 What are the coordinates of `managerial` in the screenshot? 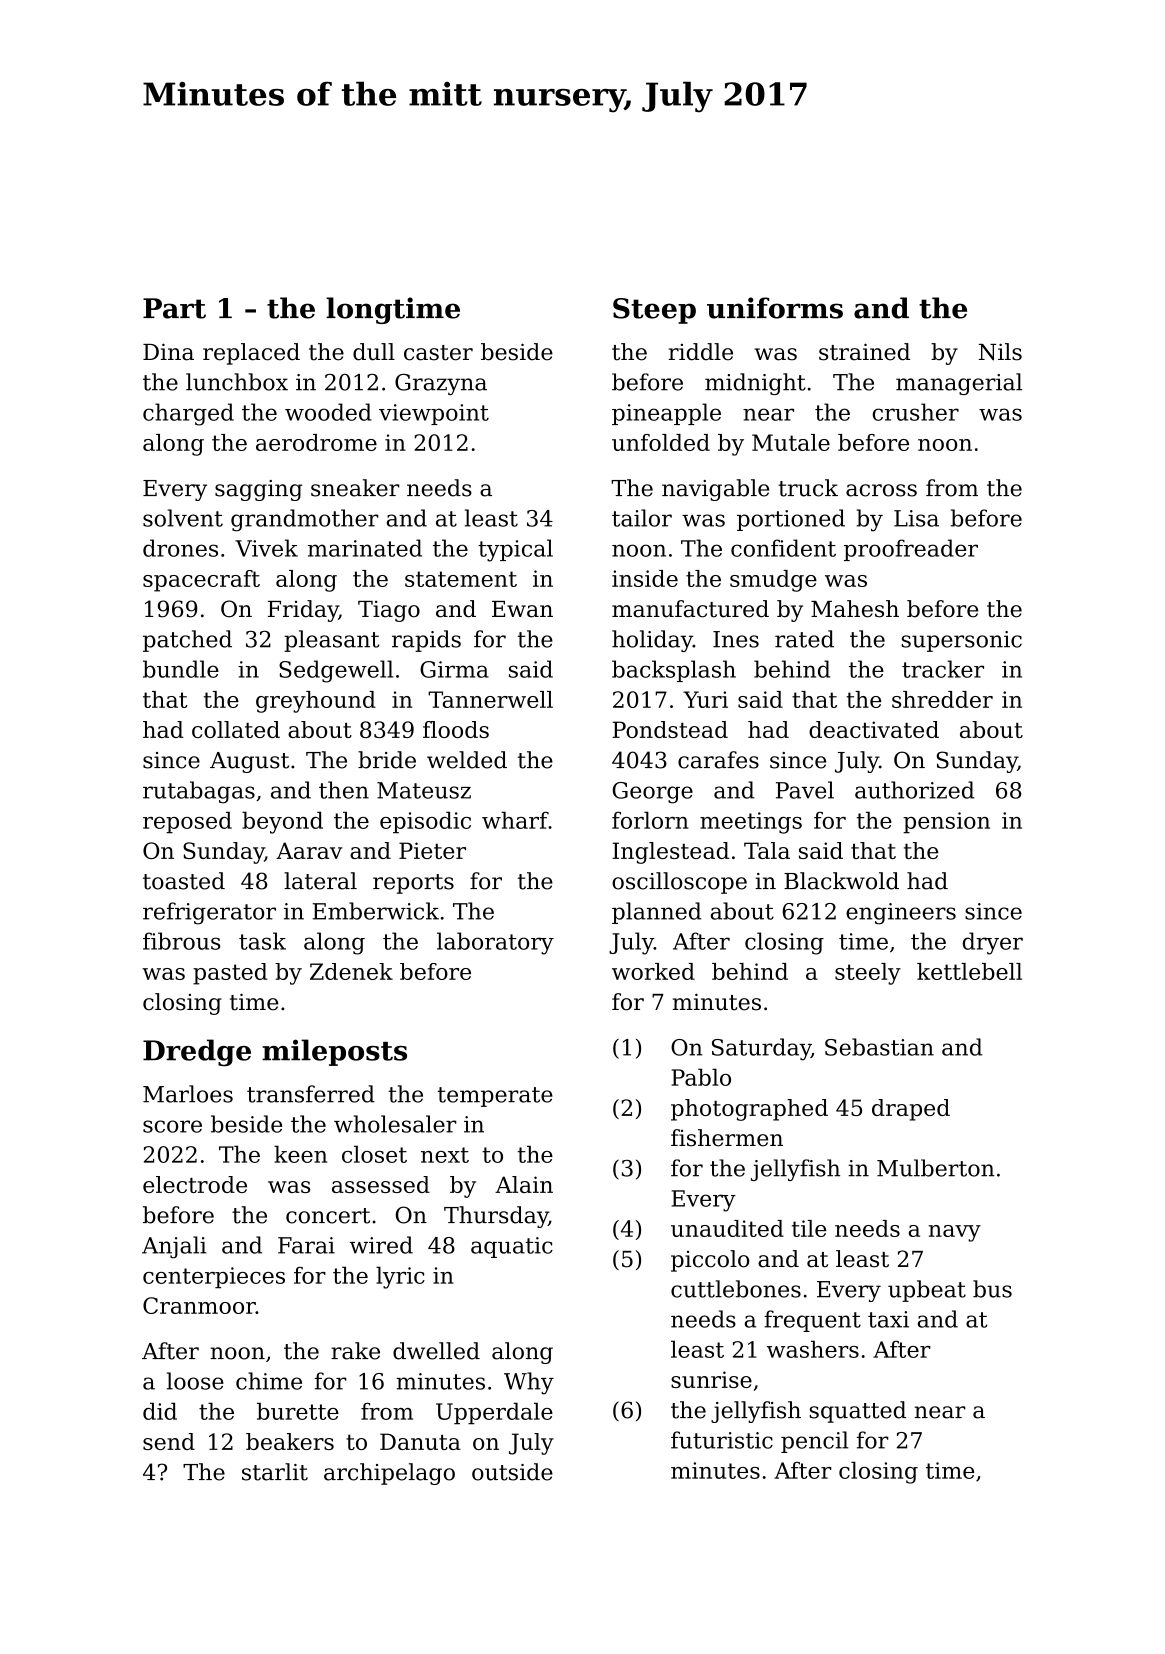 It's located at (959, 384).
